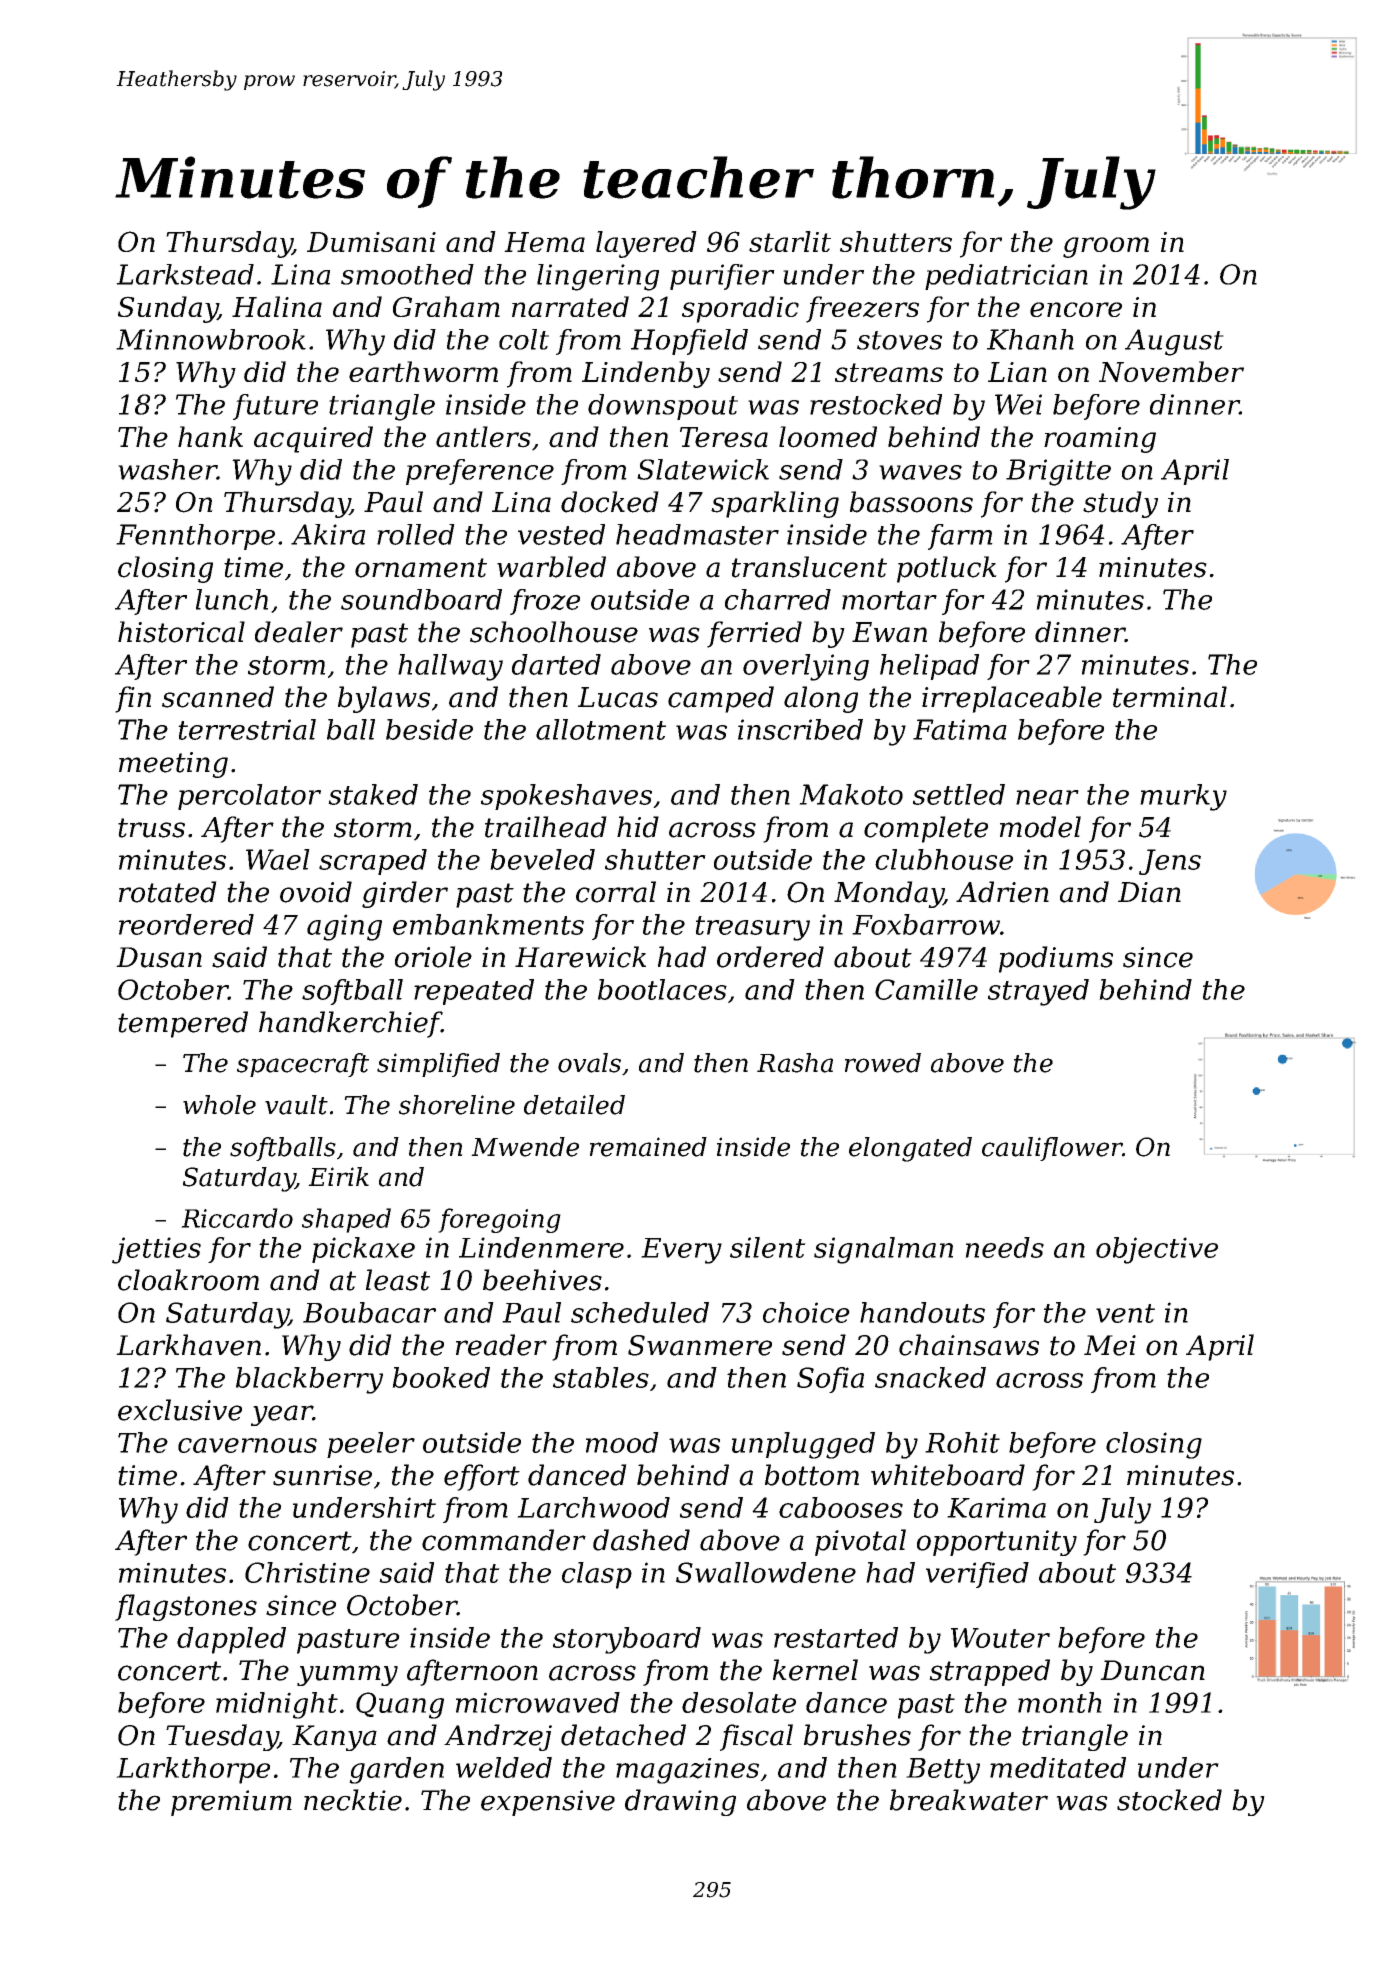  What do you see at coordinates (721, 699) in the screenshot?
I see `camped` at bounding box center [721, 699].
